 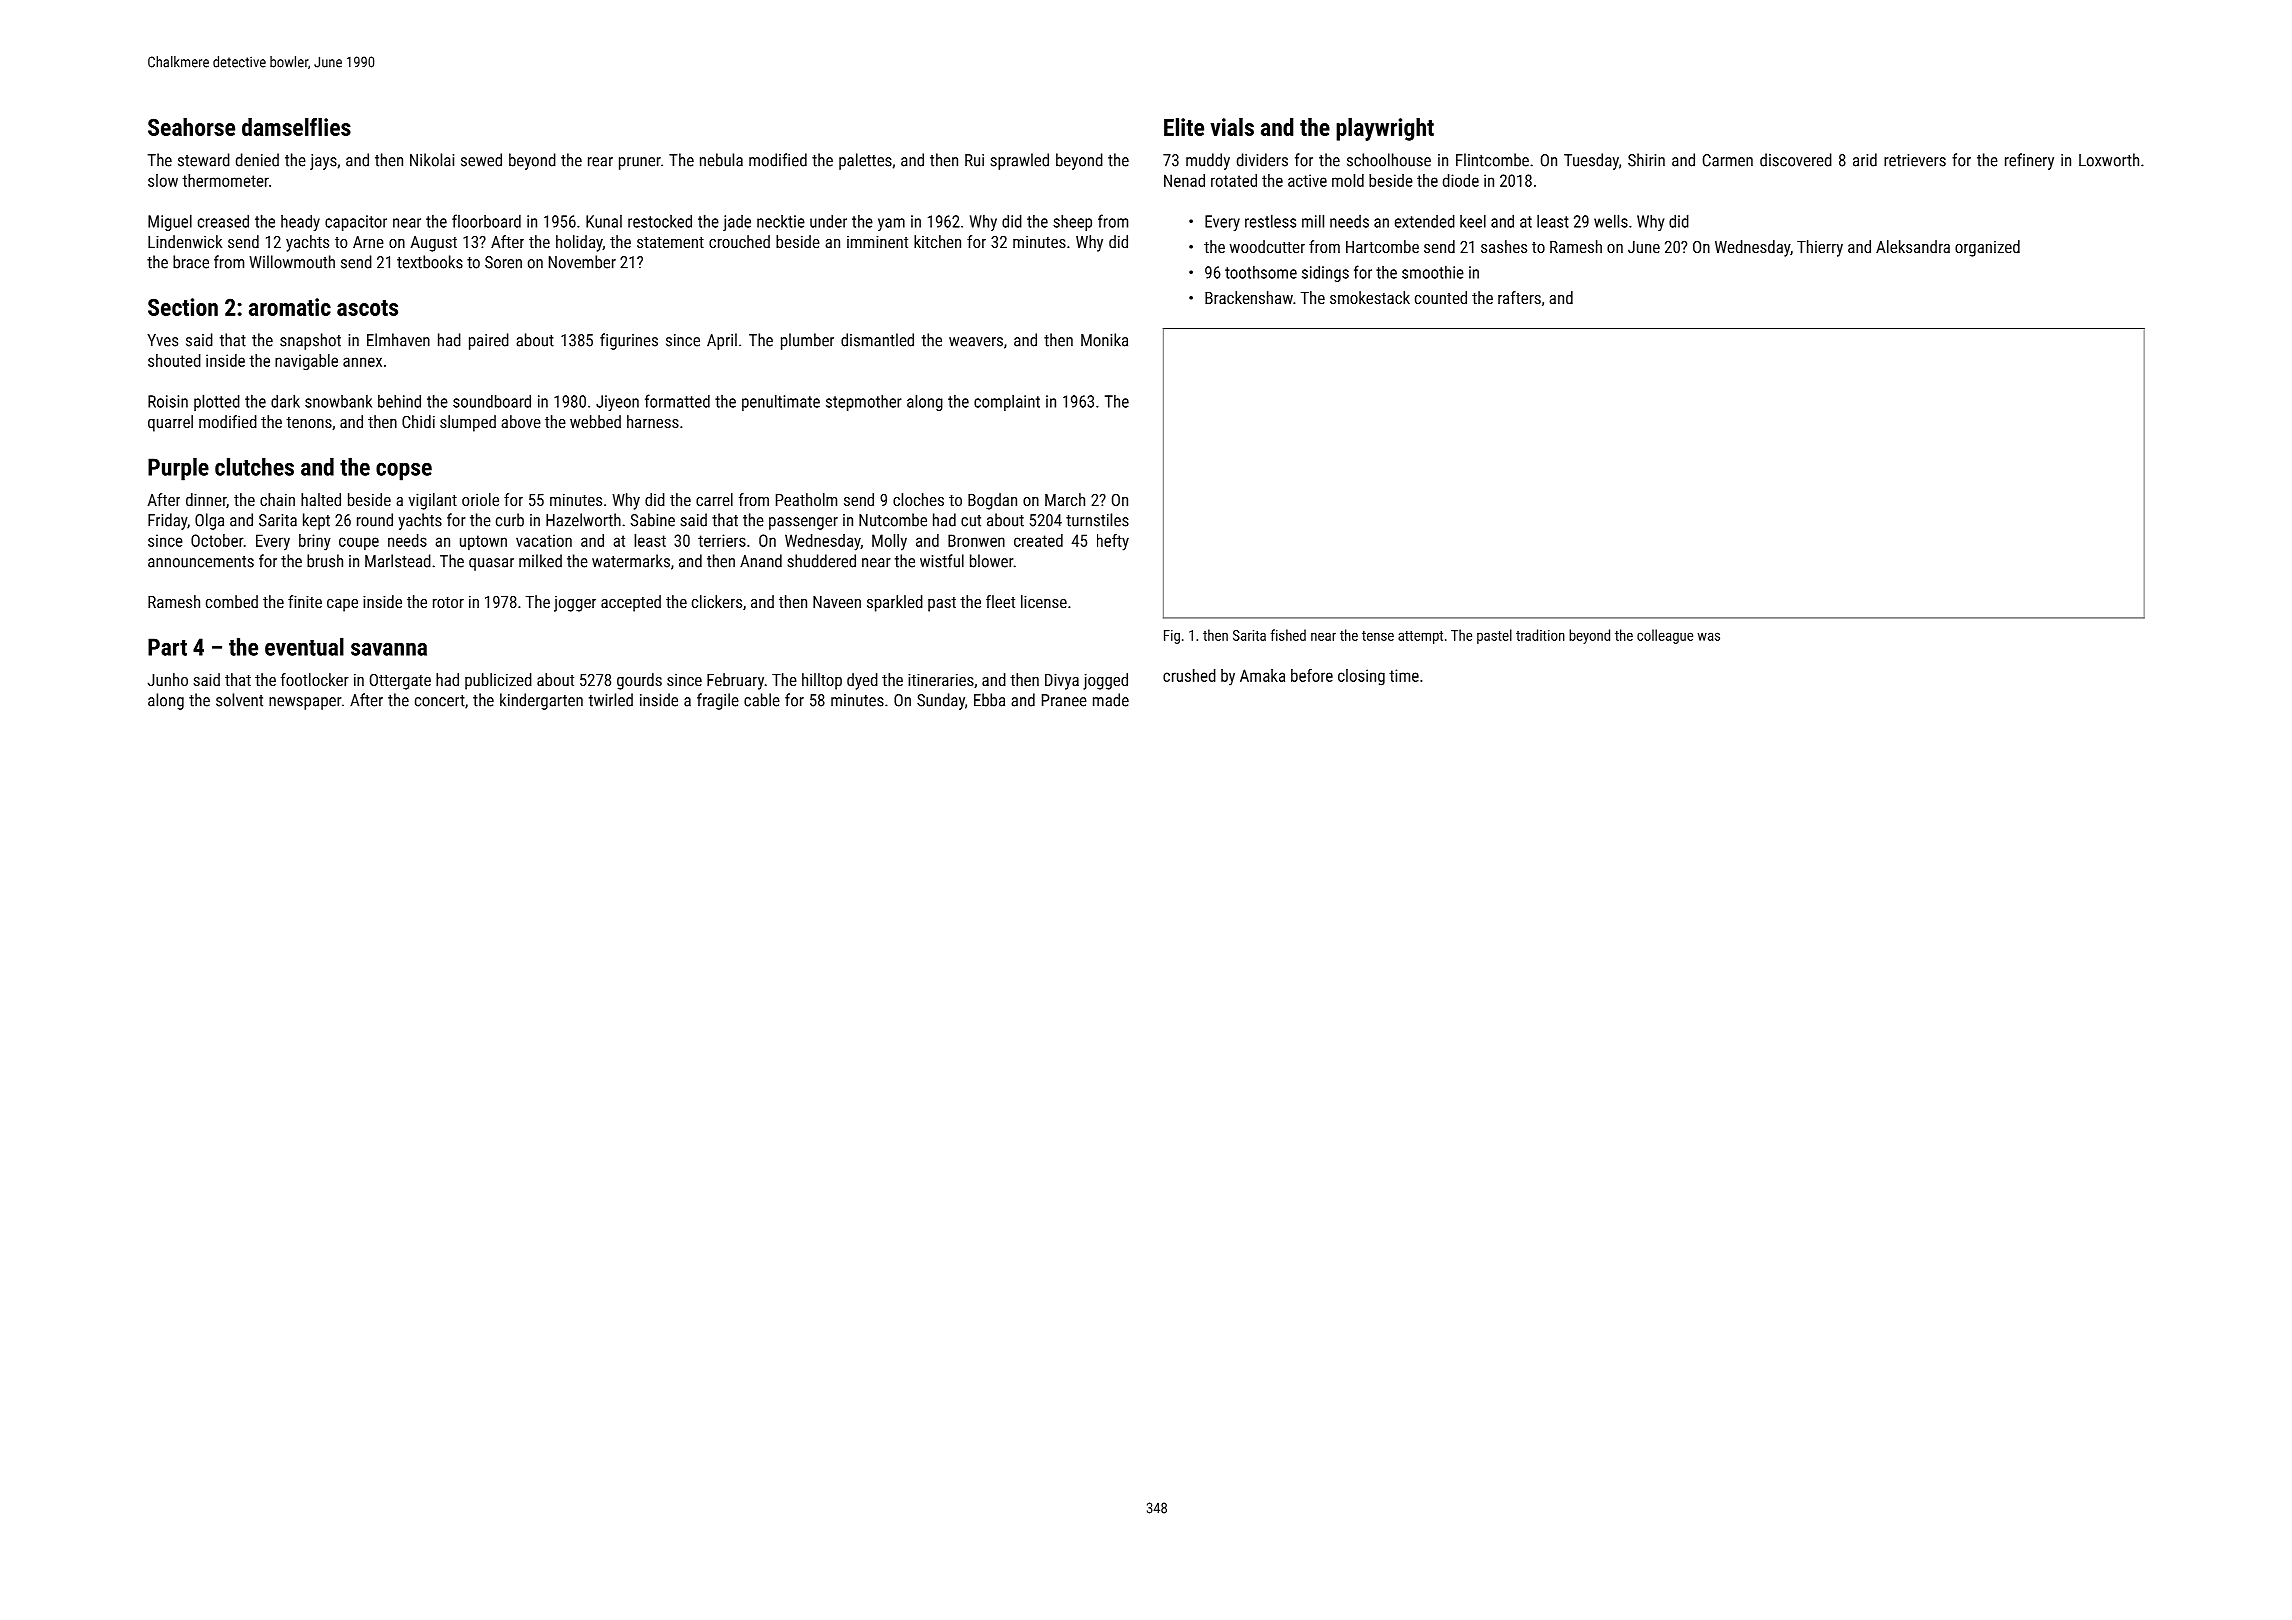 I want to click on made, so click(x=1111, y=700).
